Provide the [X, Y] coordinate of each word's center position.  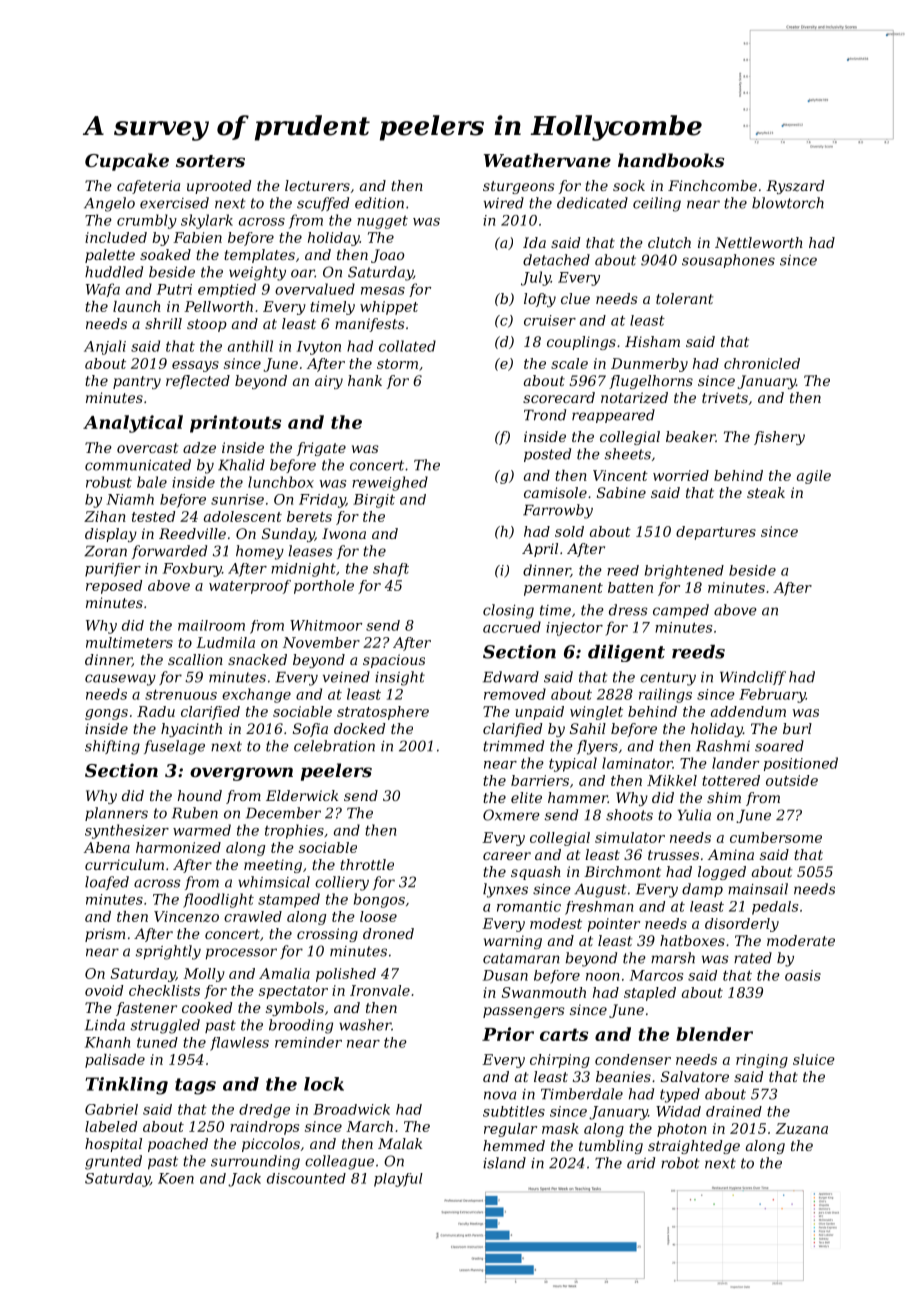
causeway [120, 680]
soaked [165, 254]
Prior [508, 1034]
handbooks [671, 160]
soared [779, 746]
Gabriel [111, 1109]
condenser [633, 1059]
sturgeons [519, 187]
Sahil [588, 728]
